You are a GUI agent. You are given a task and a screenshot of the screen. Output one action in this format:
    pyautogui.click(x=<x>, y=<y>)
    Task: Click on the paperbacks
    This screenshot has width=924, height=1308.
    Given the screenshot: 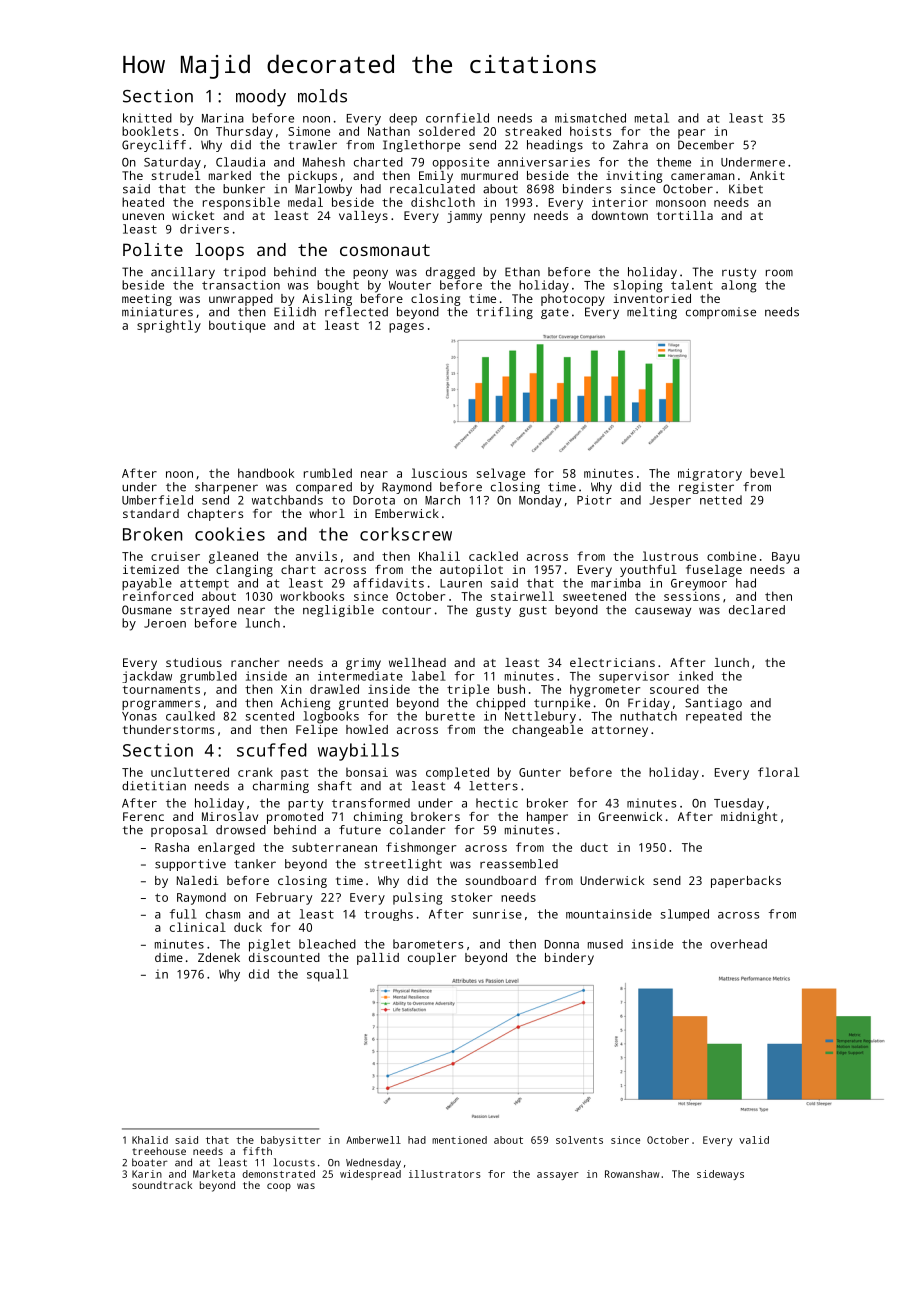 What is the action you would take?
    pyautogui.click(x=746, y=882)
